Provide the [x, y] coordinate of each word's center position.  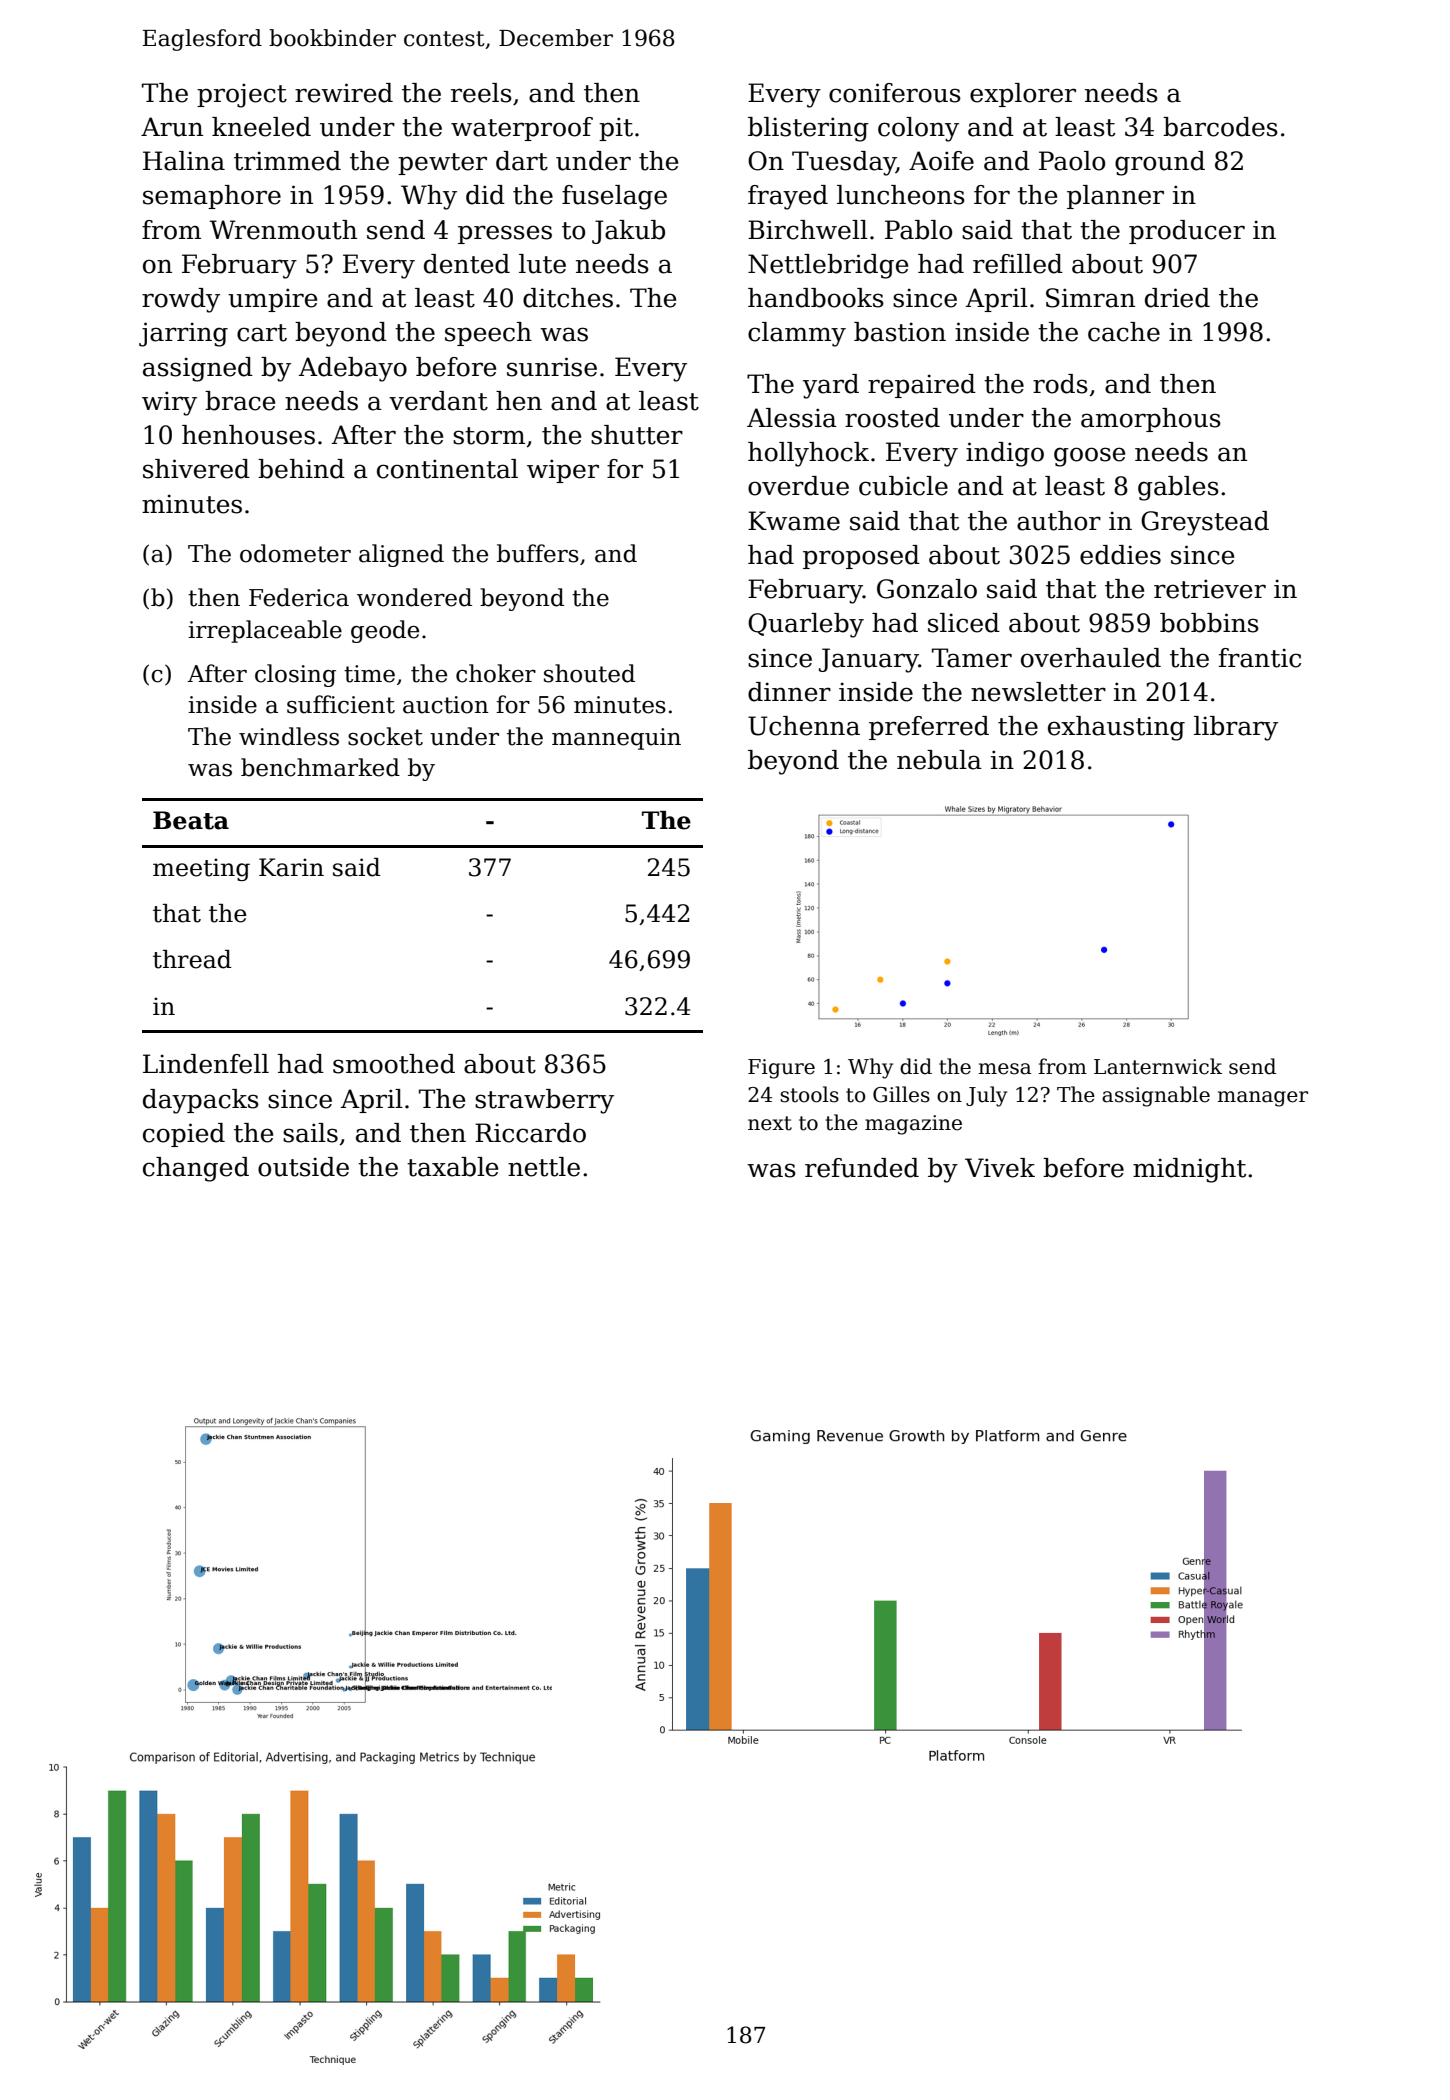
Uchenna [804, 726]
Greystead [1205, 523]
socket [385, 736]
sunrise [552, 367]
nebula [939, 760]
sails [310, 1133]
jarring [183, 334]
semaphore [212, 197]
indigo [1005, 454]
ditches [568, 298]
